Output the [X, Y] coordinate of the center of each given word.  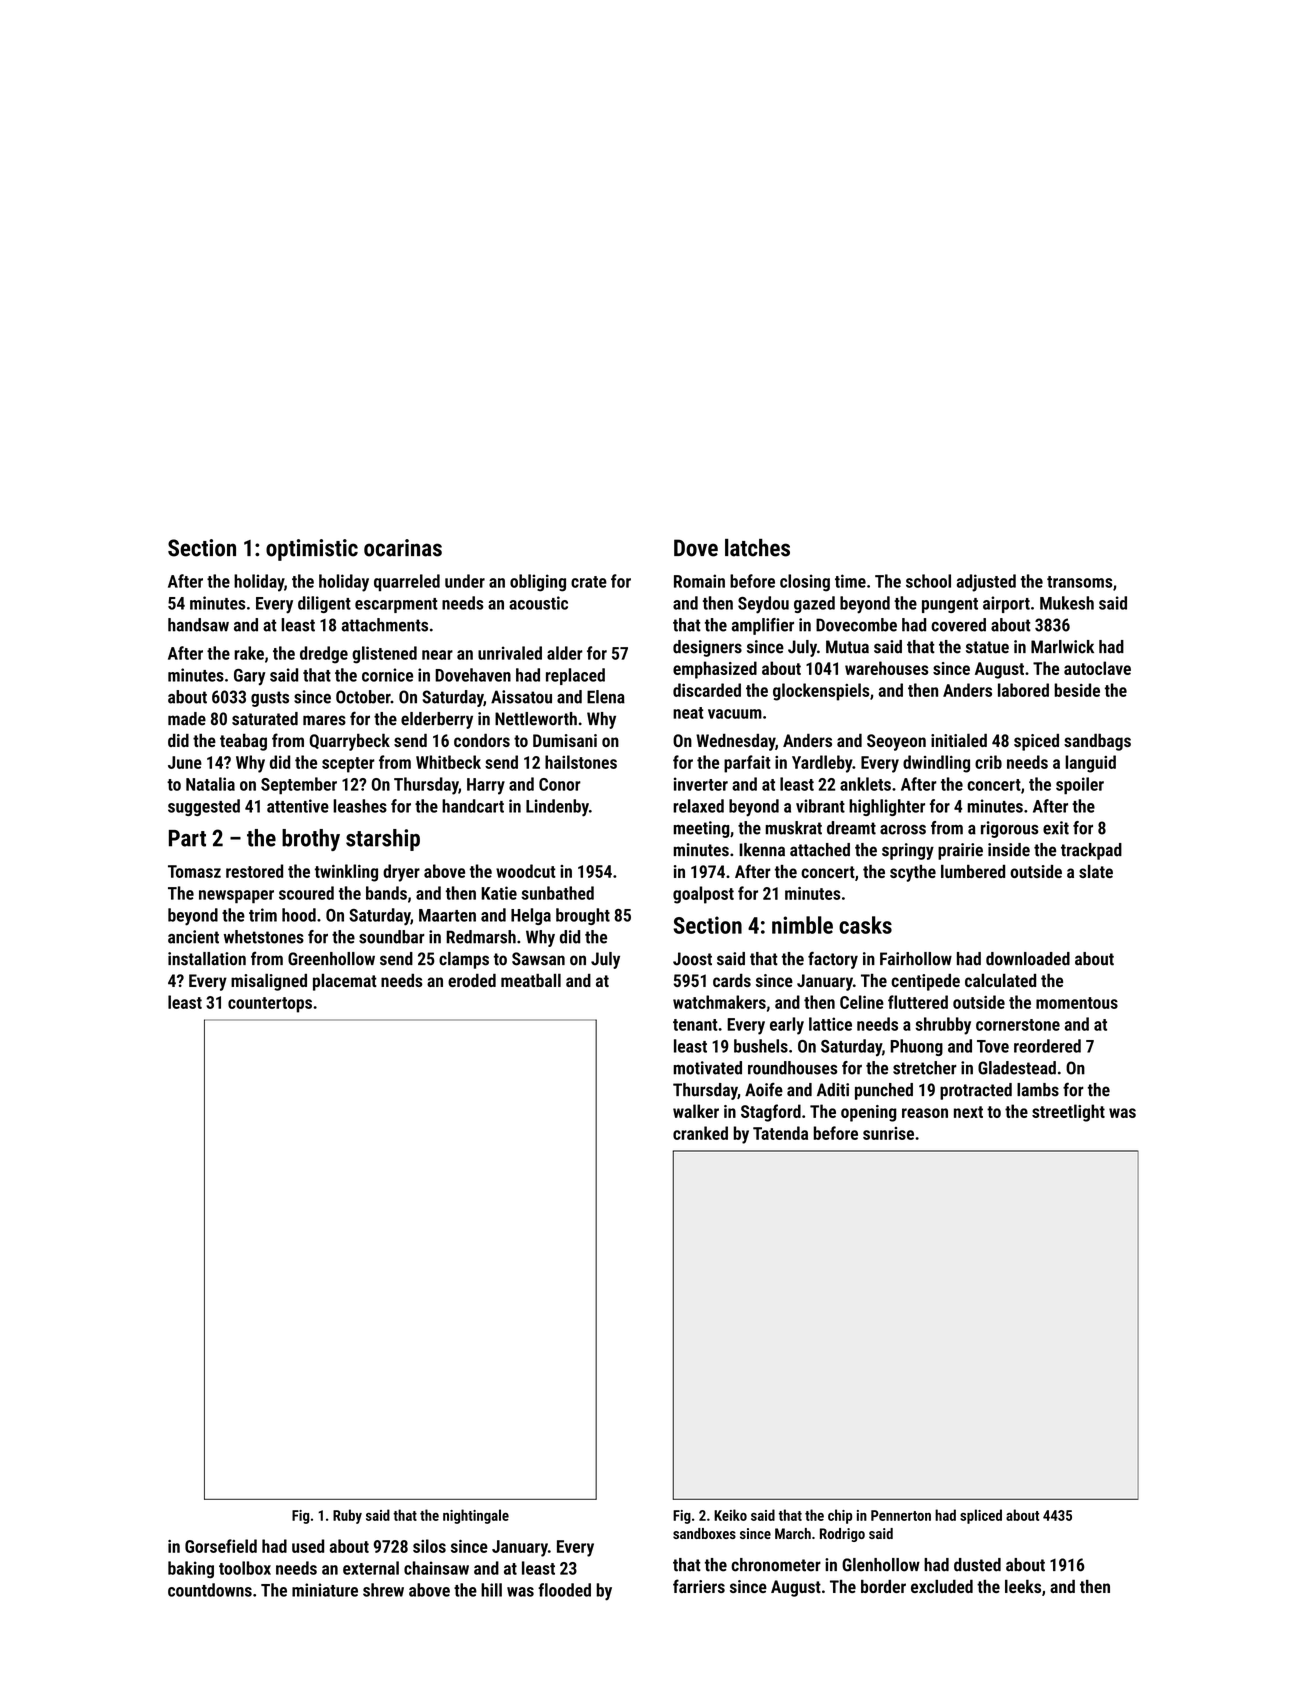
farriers [699, 1586]
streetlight [1068, 1113]
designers [707, 648]
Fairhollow [916, 959]
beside [1077, 690]
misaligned [269, 982]
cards [732, 980]
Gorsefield [221, 1546]
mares [324, 720]
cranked [700, 1133]
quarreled [407, 582]
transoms [1079, 582]
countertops [270, 1005]
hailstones [581, 762]
